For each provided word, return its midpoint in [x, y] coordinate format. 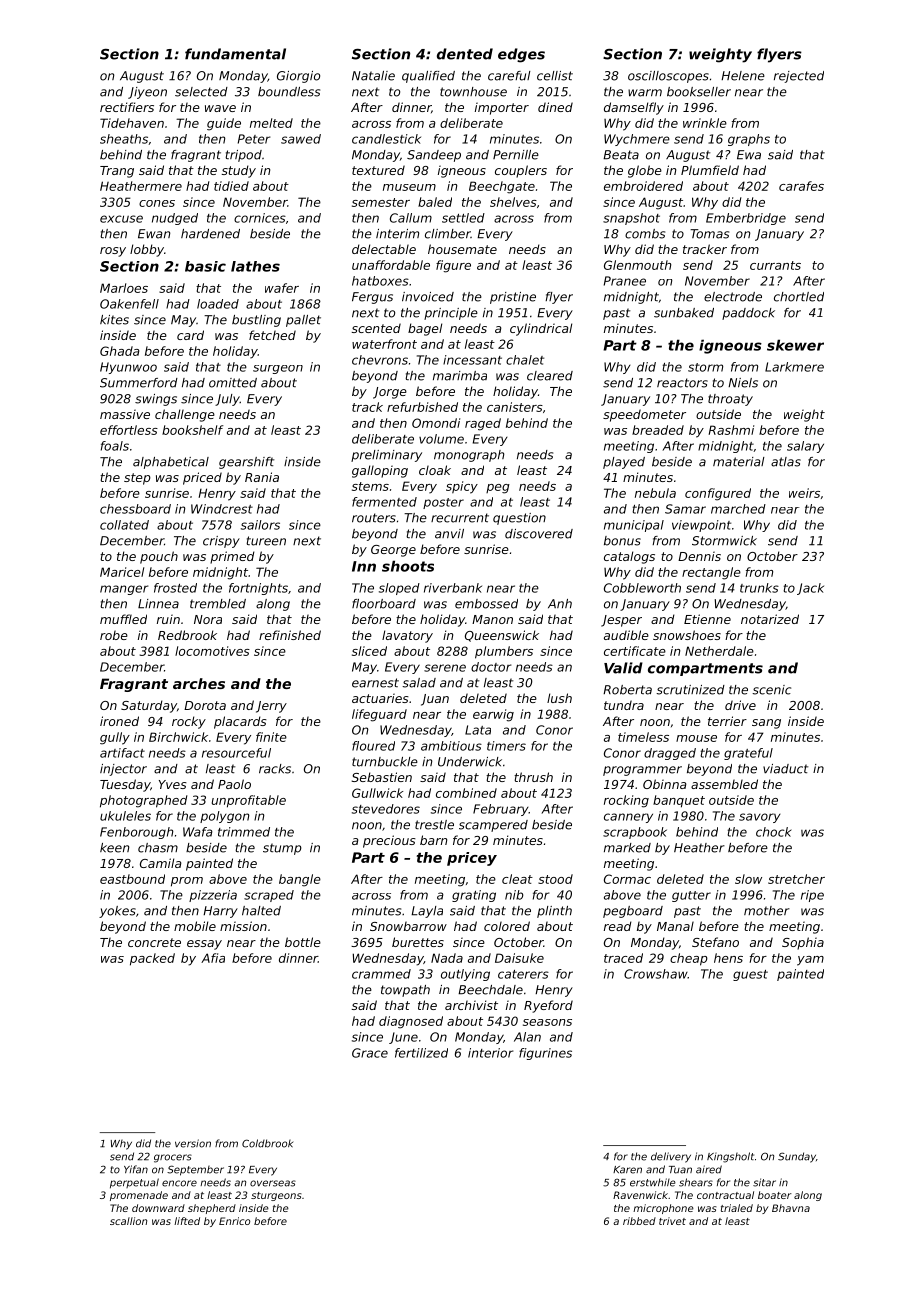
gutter [691, 896]
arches [199, 683]
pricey [472, 859]
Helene [743, 76]
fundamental [235, 54]
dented [465, 54]
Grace [370, 1053]
